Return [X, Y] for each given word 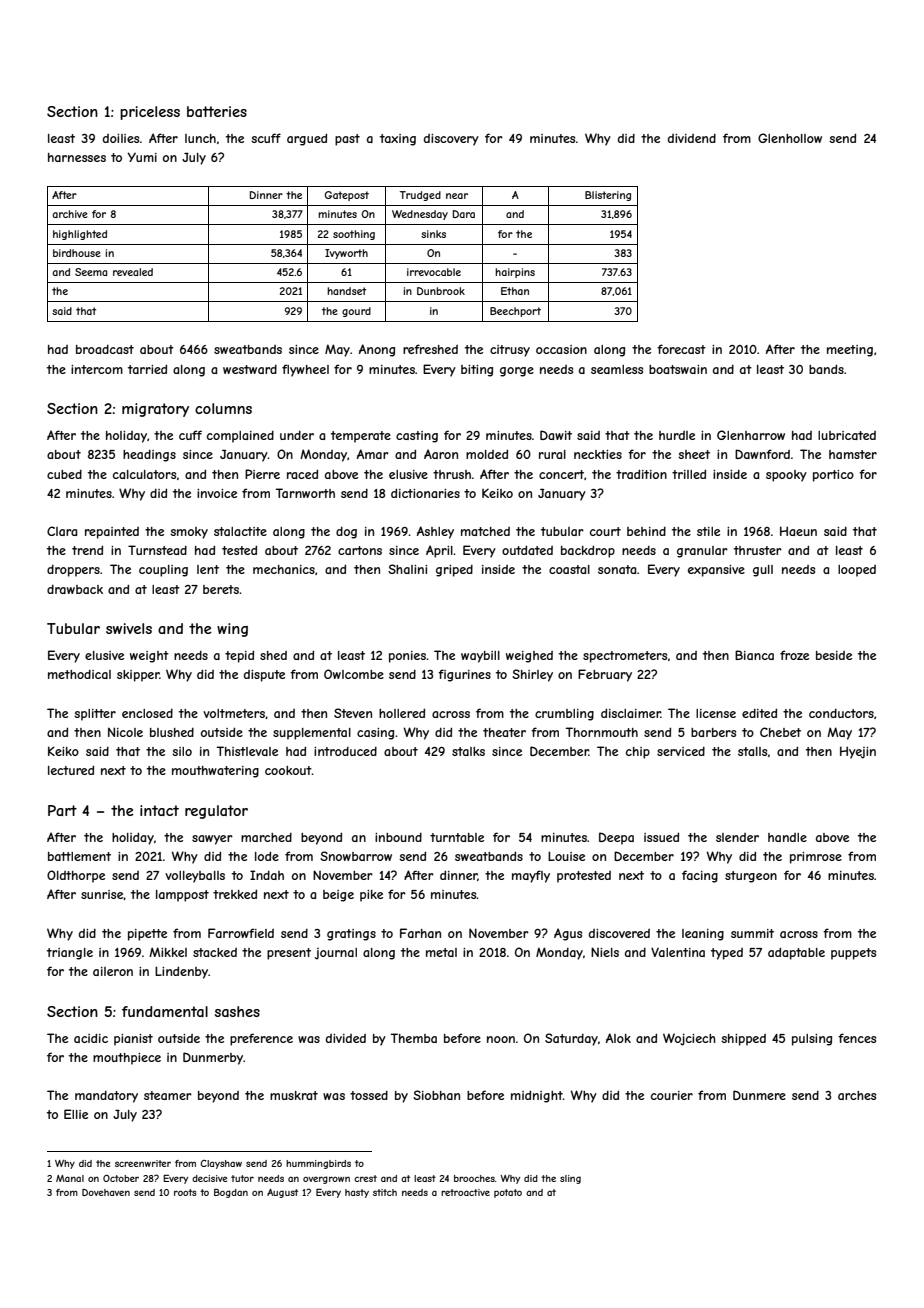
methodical [79, 674]
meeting [850, 351]
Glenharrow [751, 435]
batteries [217, 111]
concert [561, 474]
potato [508, 1193]
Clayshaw [221, 1164]
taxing [398, 140]
